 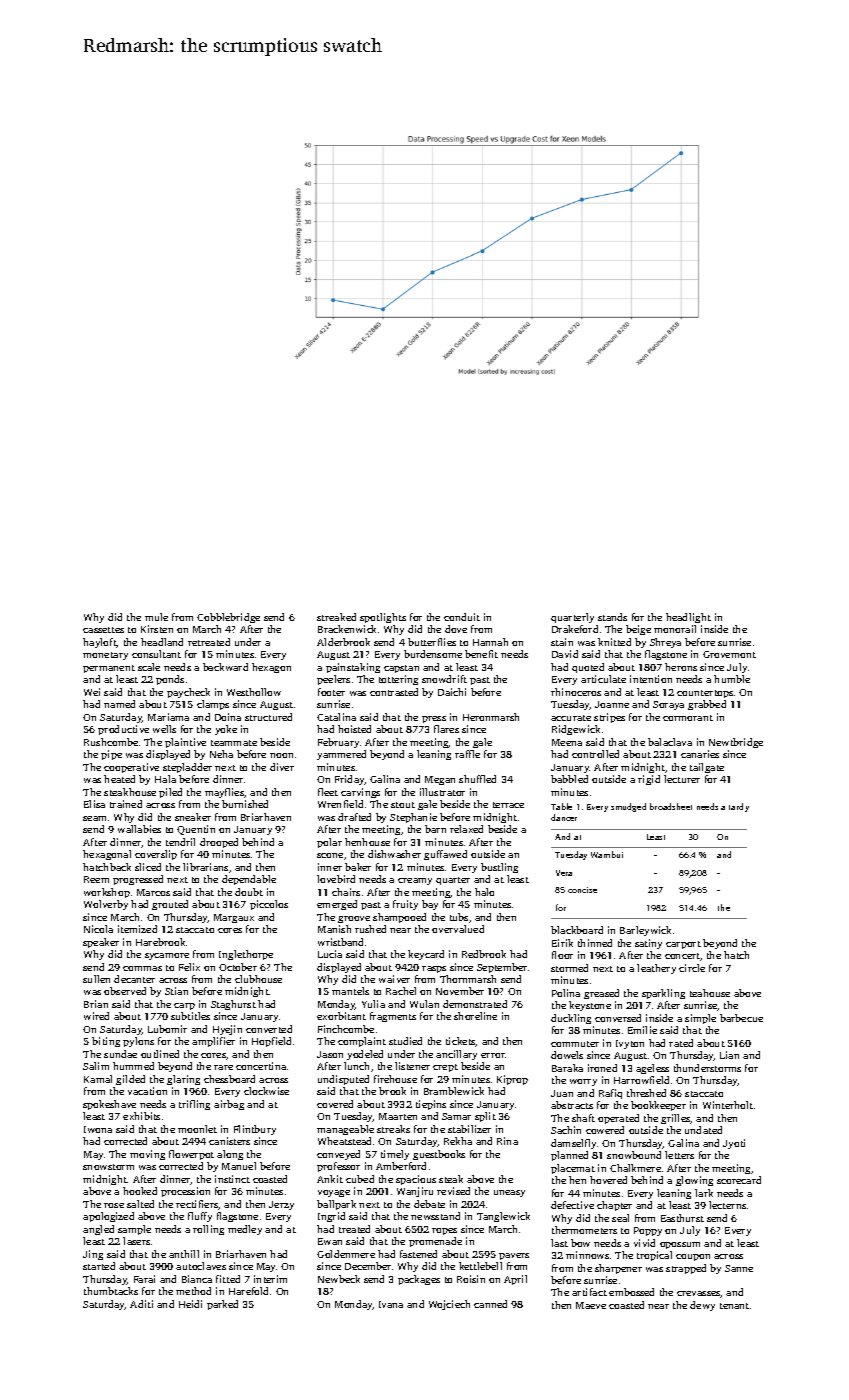 What do you see at coordinates (141, 1304) in the screenshot?
I see `Aditi` at bounding box center [141, 1304].
